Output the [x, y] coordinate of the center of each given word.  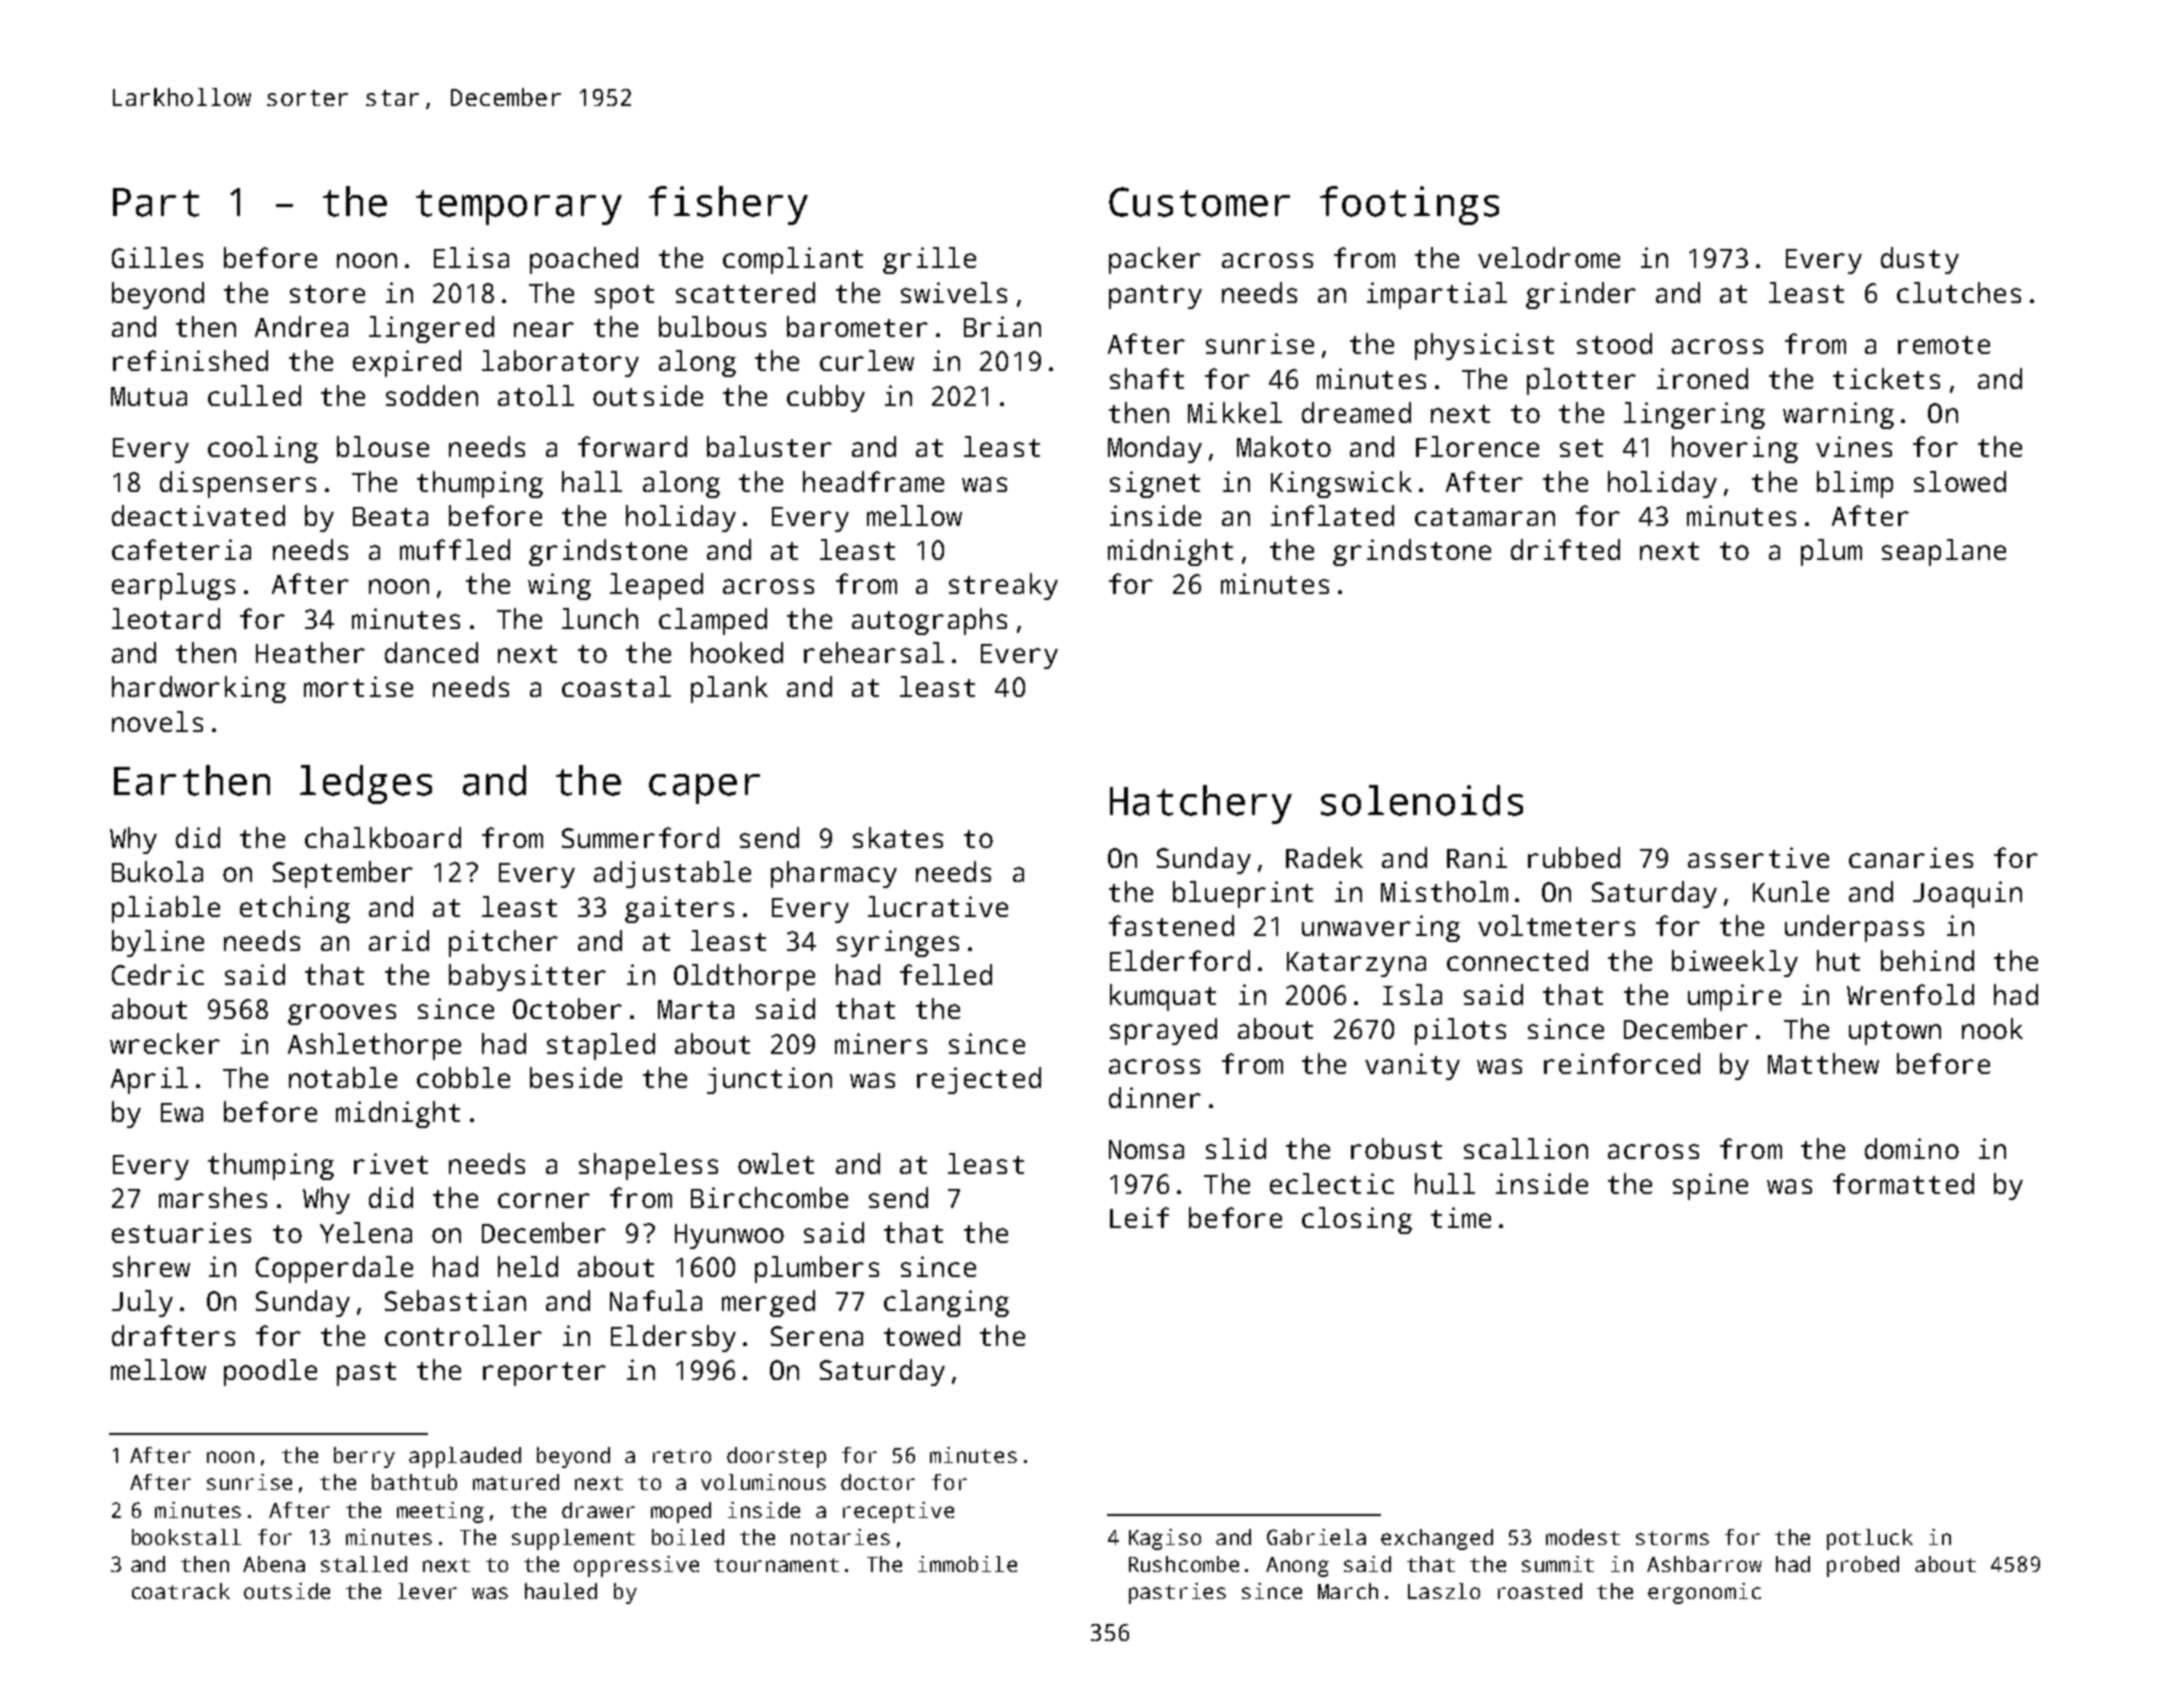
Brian [1002, 326]
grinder [1581, 295]
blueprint [1243, 894]
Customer [1199, 202]
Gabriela [1316, 1537]
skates [898, 837]
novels [157, 721]
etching [295, 909]
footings [1409, 205]
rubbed [1574, 857]
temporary [519, 207]
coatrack [181, 1591]
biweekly [1735, 963]
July [142, 1303]
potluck [1870, 1539]
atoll [536, 395]
